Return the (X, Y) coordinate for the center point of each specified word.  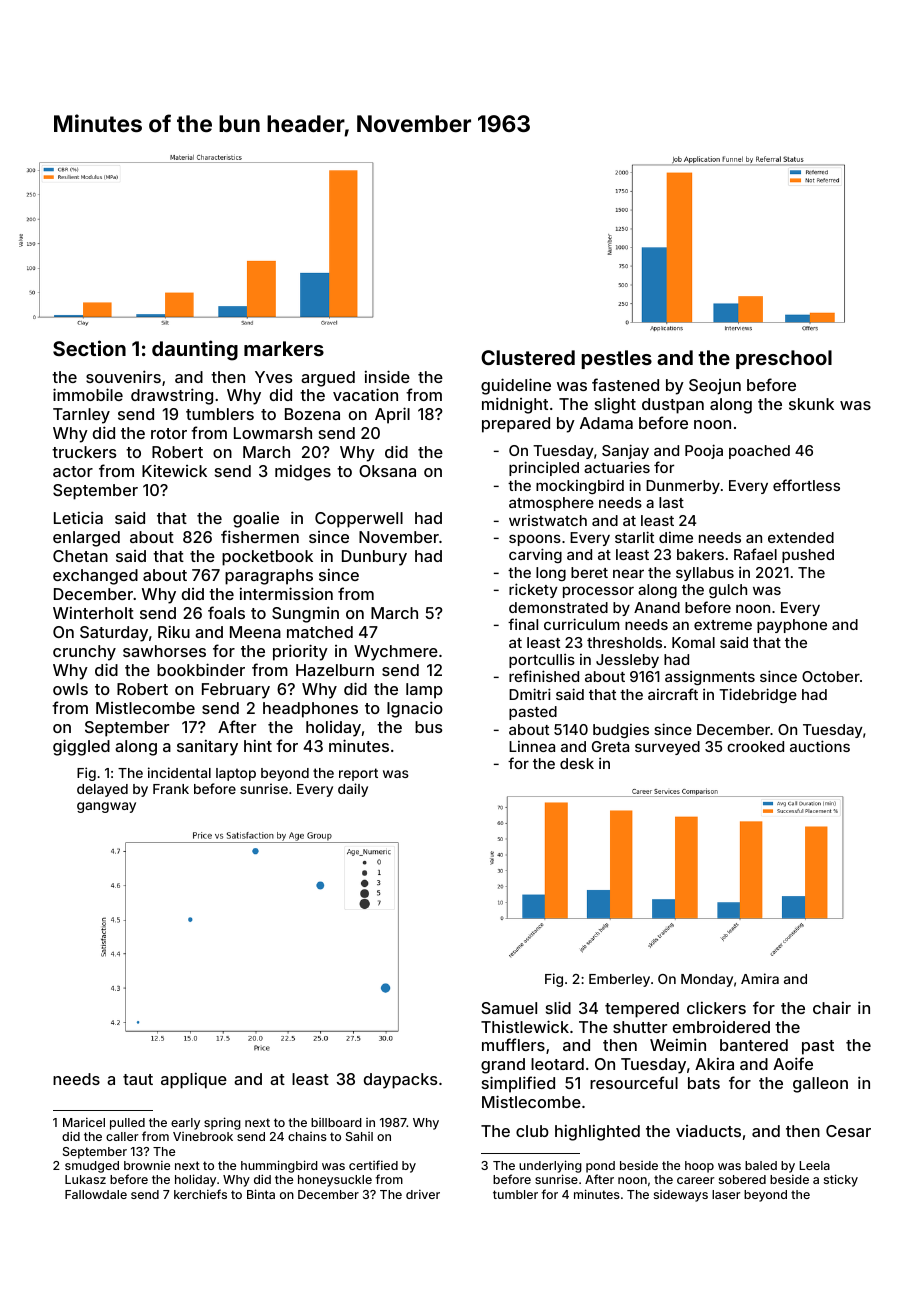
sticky (841, 1180)
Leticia (78, 517)
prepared (516, 425)
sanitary (207, 747)
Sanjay (625, 451)
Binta (261, 1194)
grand (503, 1066)
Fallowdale (96, 1194)
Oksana (387, 471)
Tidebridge (758, 695)
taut (138, 1079)
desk (577, 763)
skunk (811, 404)
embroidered (721, 1026)
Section (89, 348)
